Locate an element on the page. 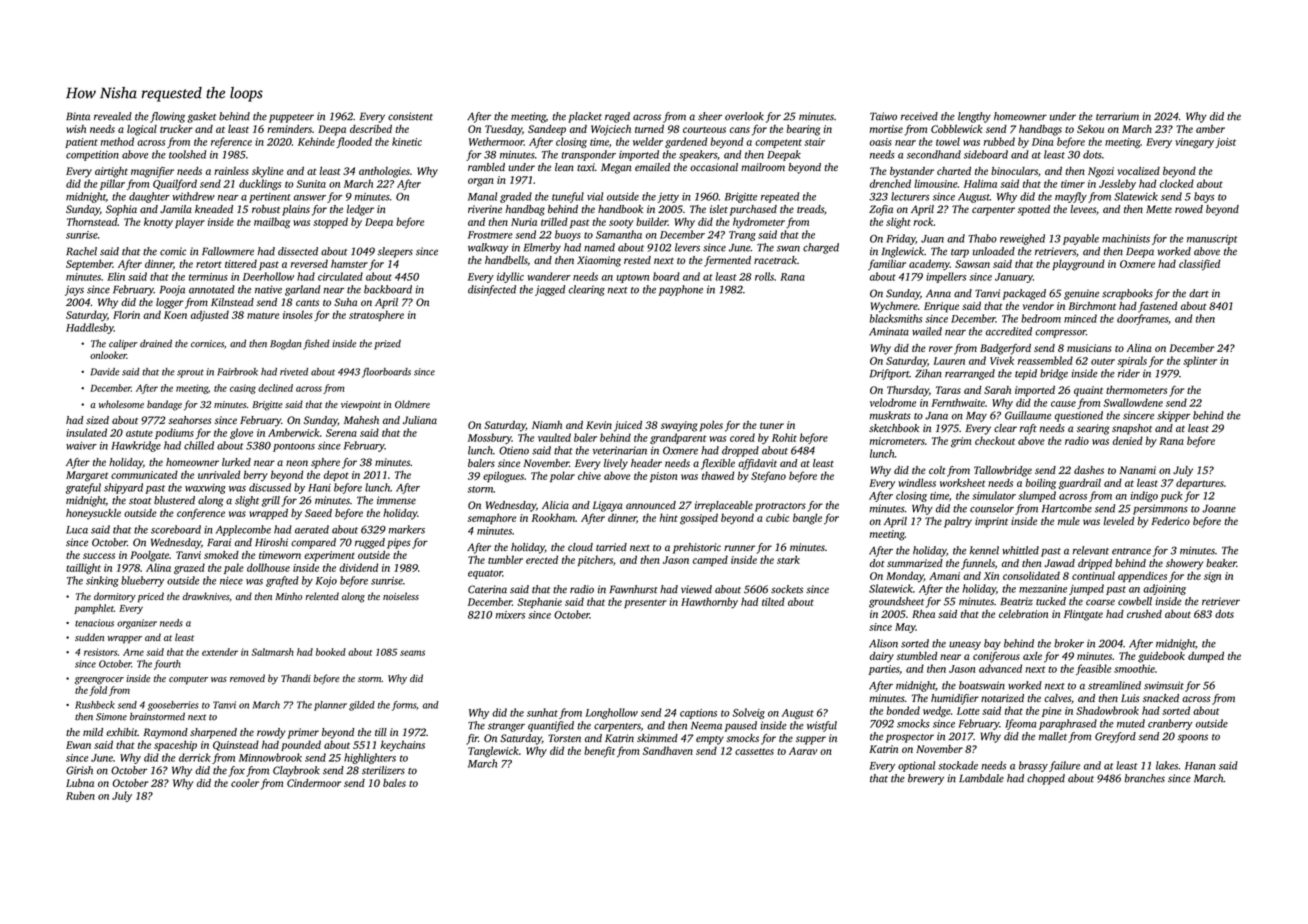 The width and height of the image is (1308, 924). Oldmere is located at coordinates (412, 404).
